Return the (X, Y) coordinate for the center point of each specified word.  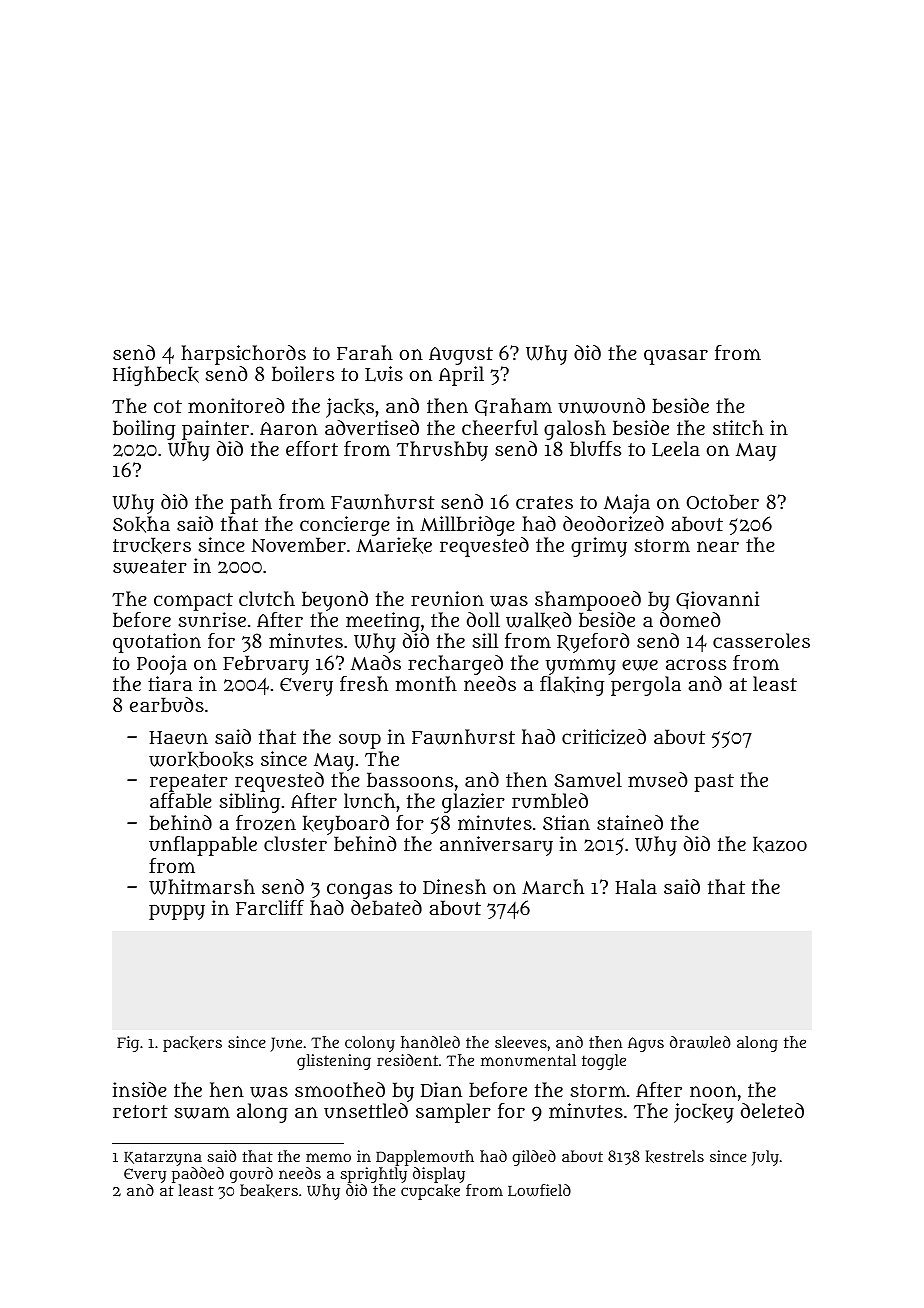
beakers (269, 1190)
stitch (738, 427)
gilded (534, 1158)
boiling (144, 430)
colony (370, 1044)
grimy (599, 547)
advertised (372, 428)
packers (192, 1044)
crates (544, 502)
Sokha (141, 524)
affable (181, 800)
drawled (700, 1042)
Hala (636, 886)
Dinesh (454, 886)
